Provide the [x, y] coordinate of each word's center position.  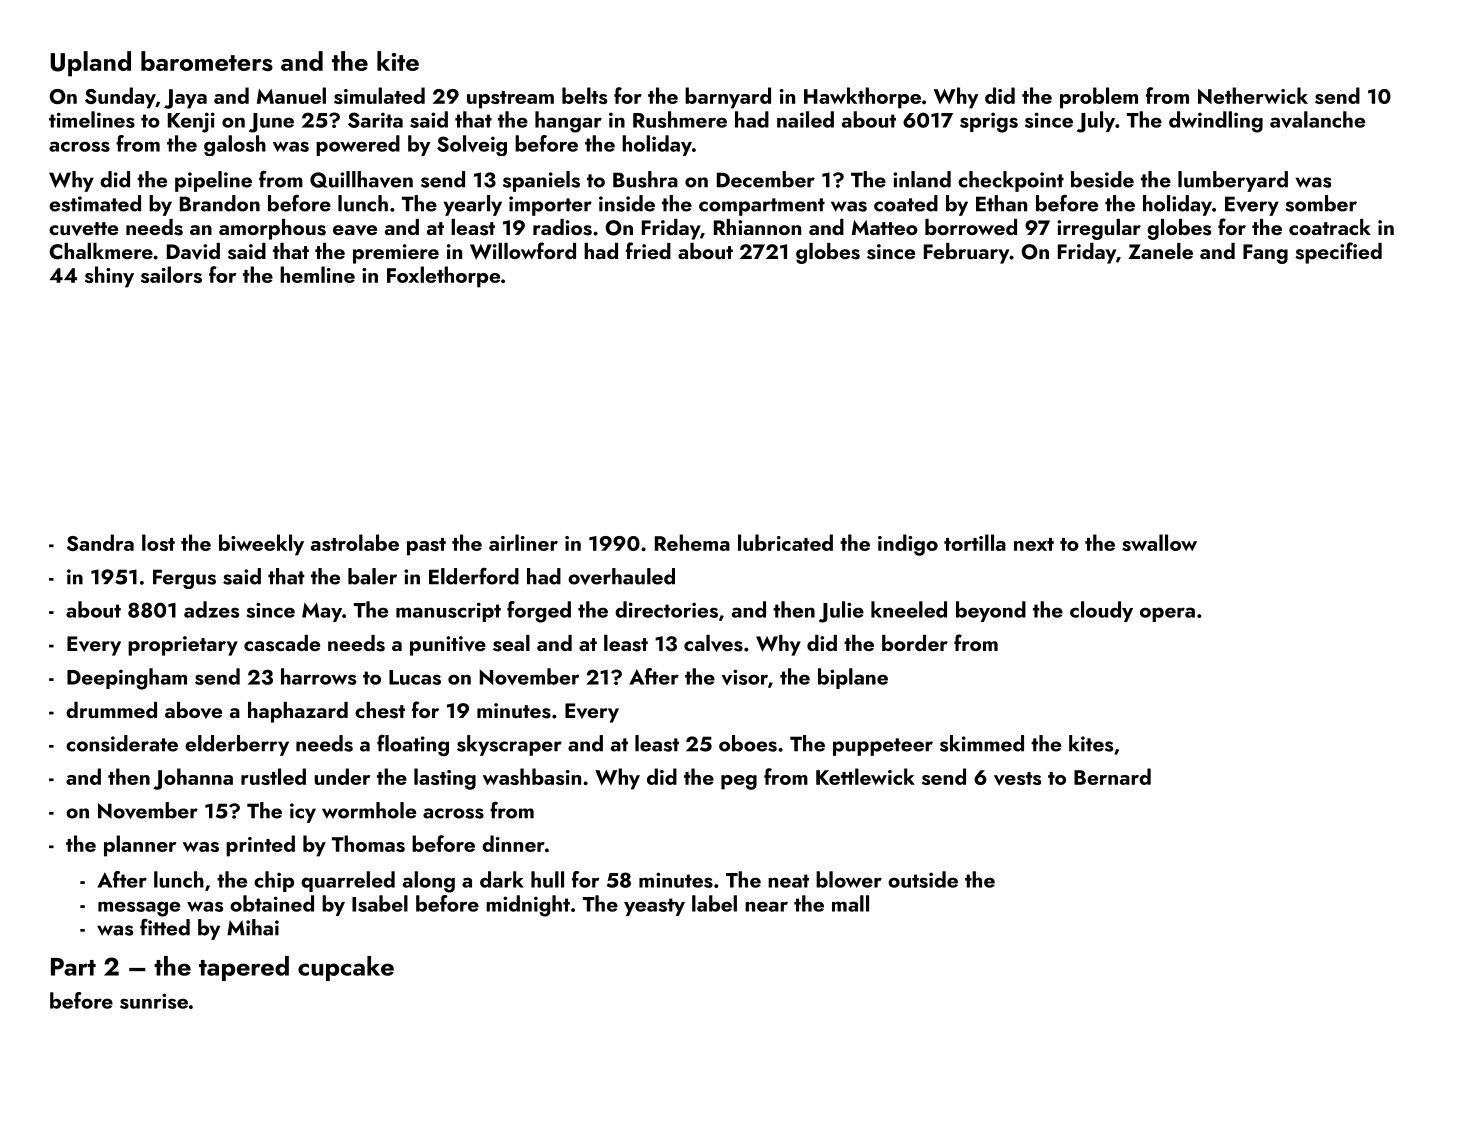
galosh [235, 145]
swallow [1159, 542]
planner [140, 846]
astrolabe [355, 542]
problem [1099, 98]
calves [713, 643]
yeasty [654, 907]
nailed [805, 119]
